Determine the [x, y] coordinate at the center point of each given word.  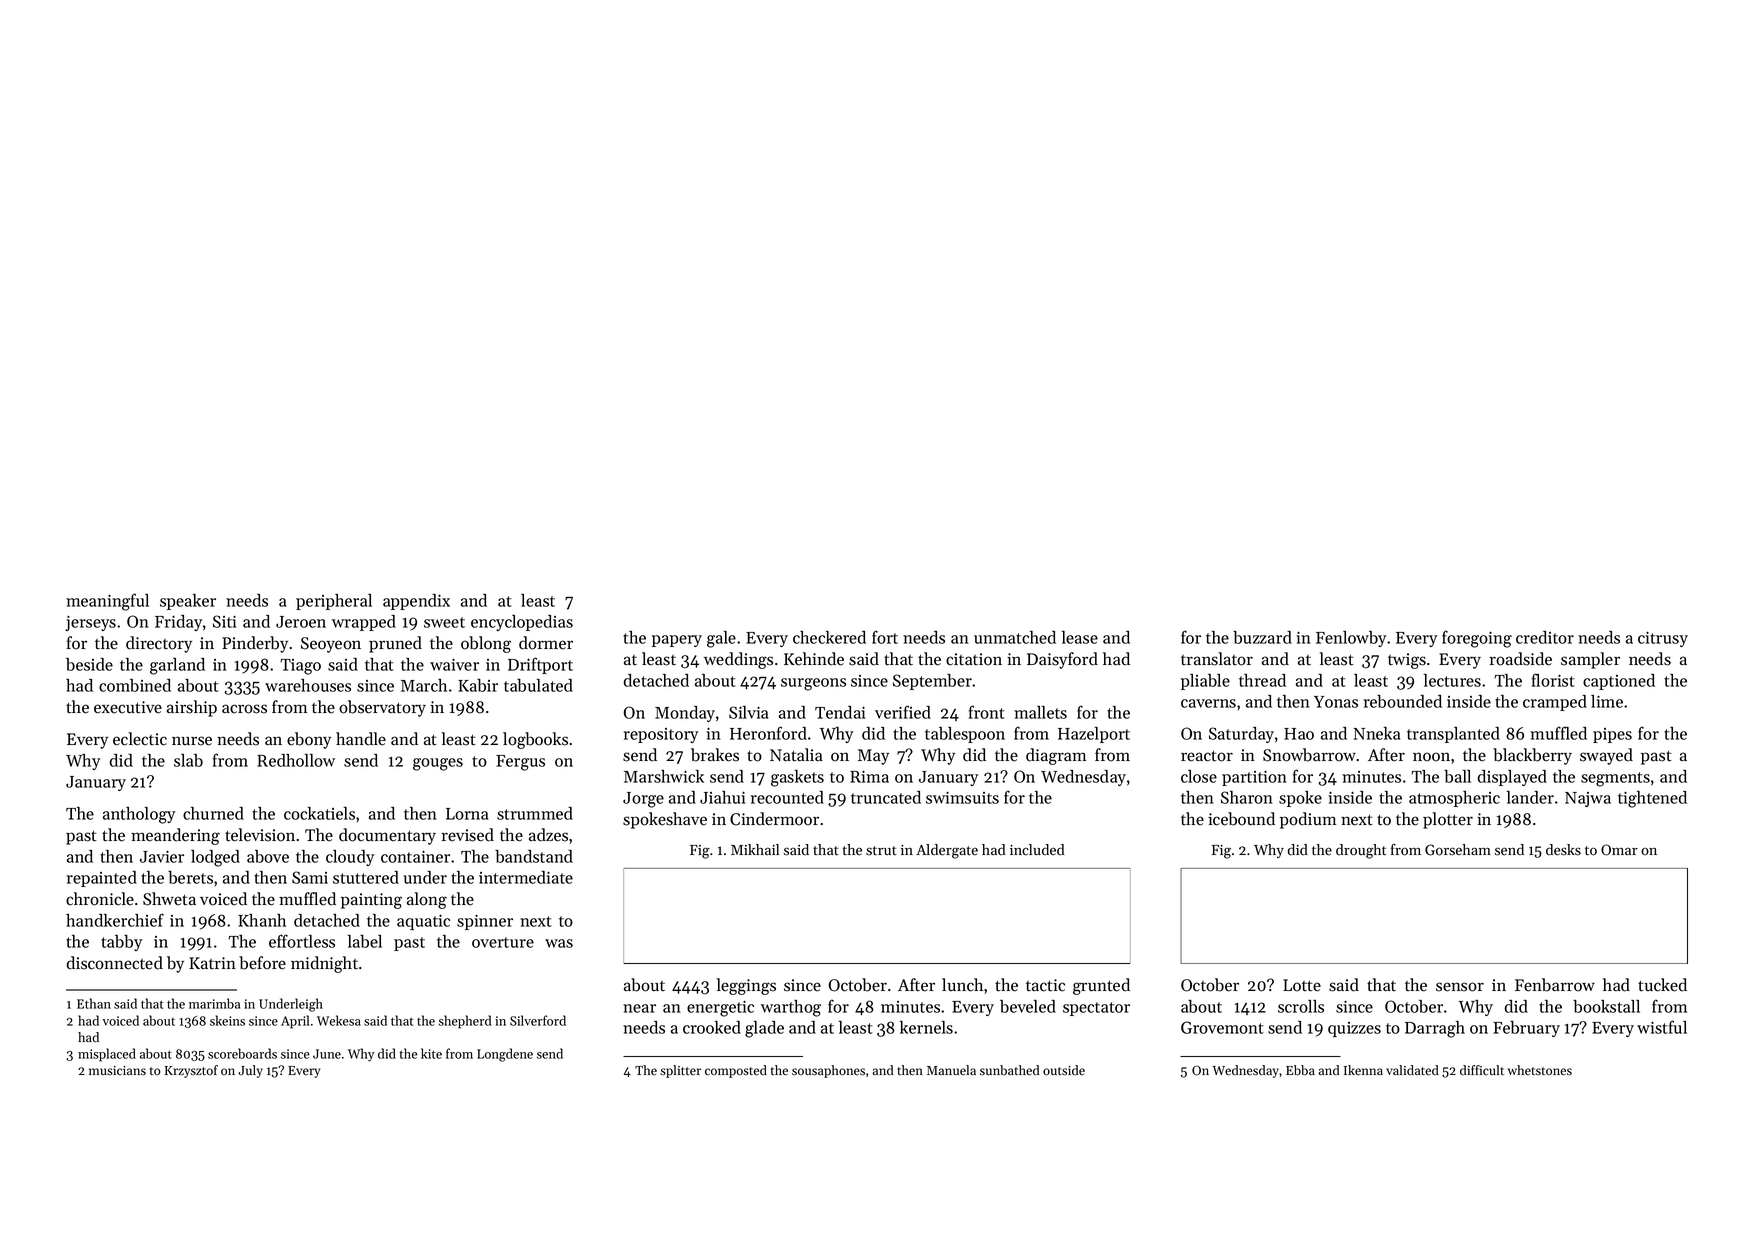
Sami [310, 877]
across [244, 709]
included [1037, 850]
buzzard [1262, 637]
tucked [1662, 985]
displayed [1512, 778]
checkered [829, 637]
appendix [416, 602]
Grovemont [1222, 1027]
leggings [746, 986]
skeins [227, 1020]
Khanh [262, 920]
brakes [715, 755]
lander [1530, 797]
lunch [962, 985]
